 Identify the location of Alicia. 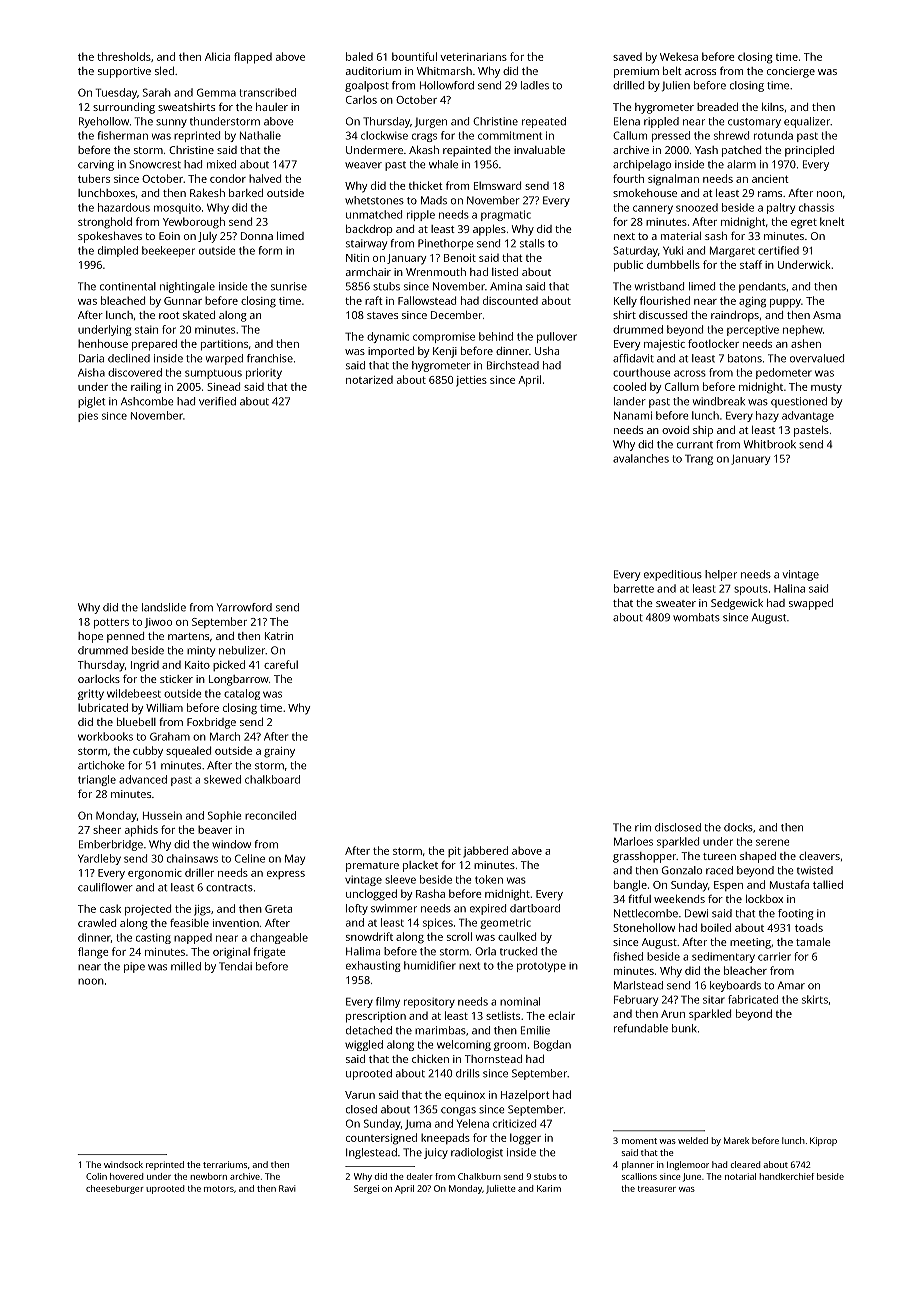
(217, 56).
